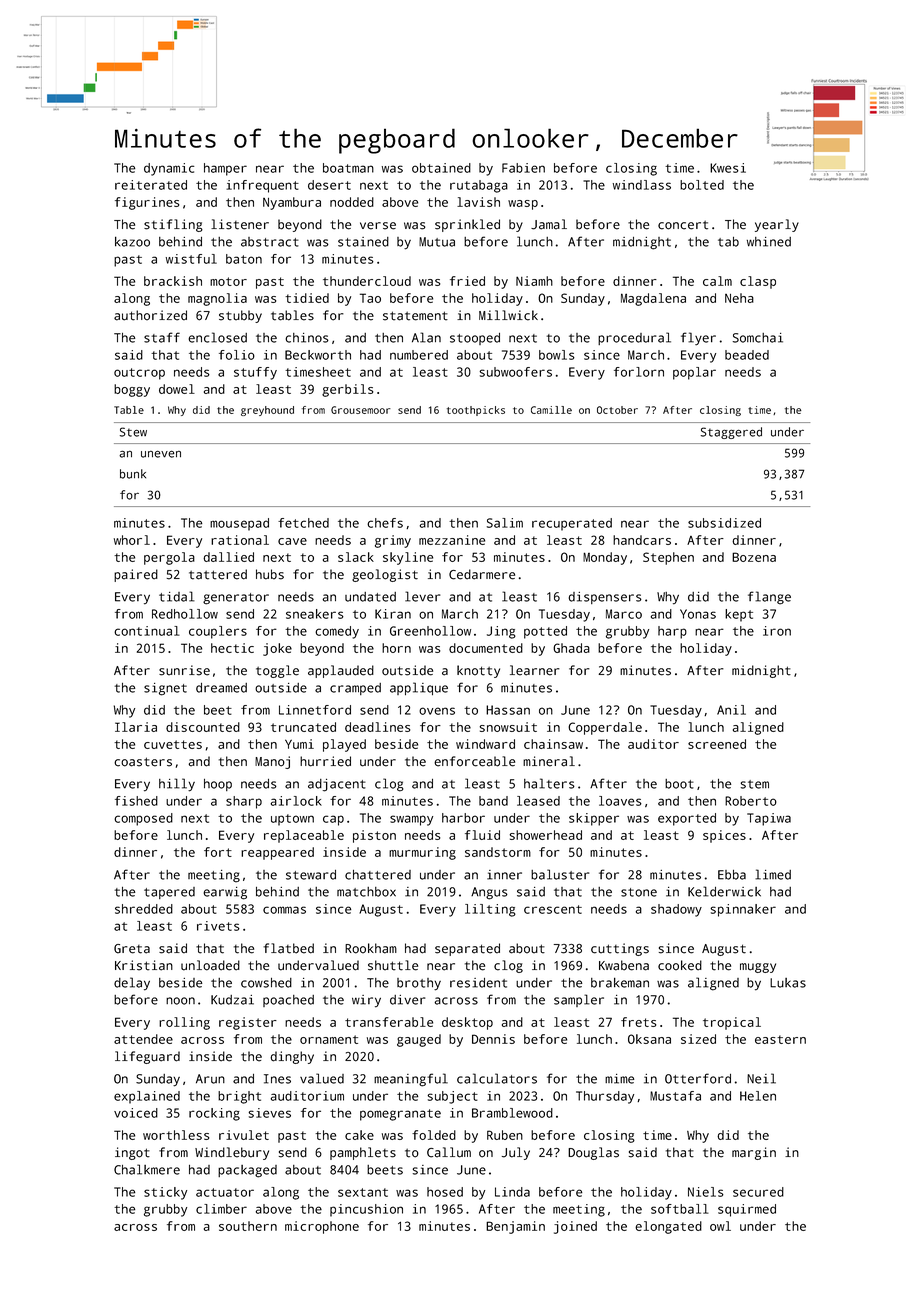  What do you see at coordinates (132, 241) in the screenshot?
I see `kazoo` at bounding box center [132, 241].
